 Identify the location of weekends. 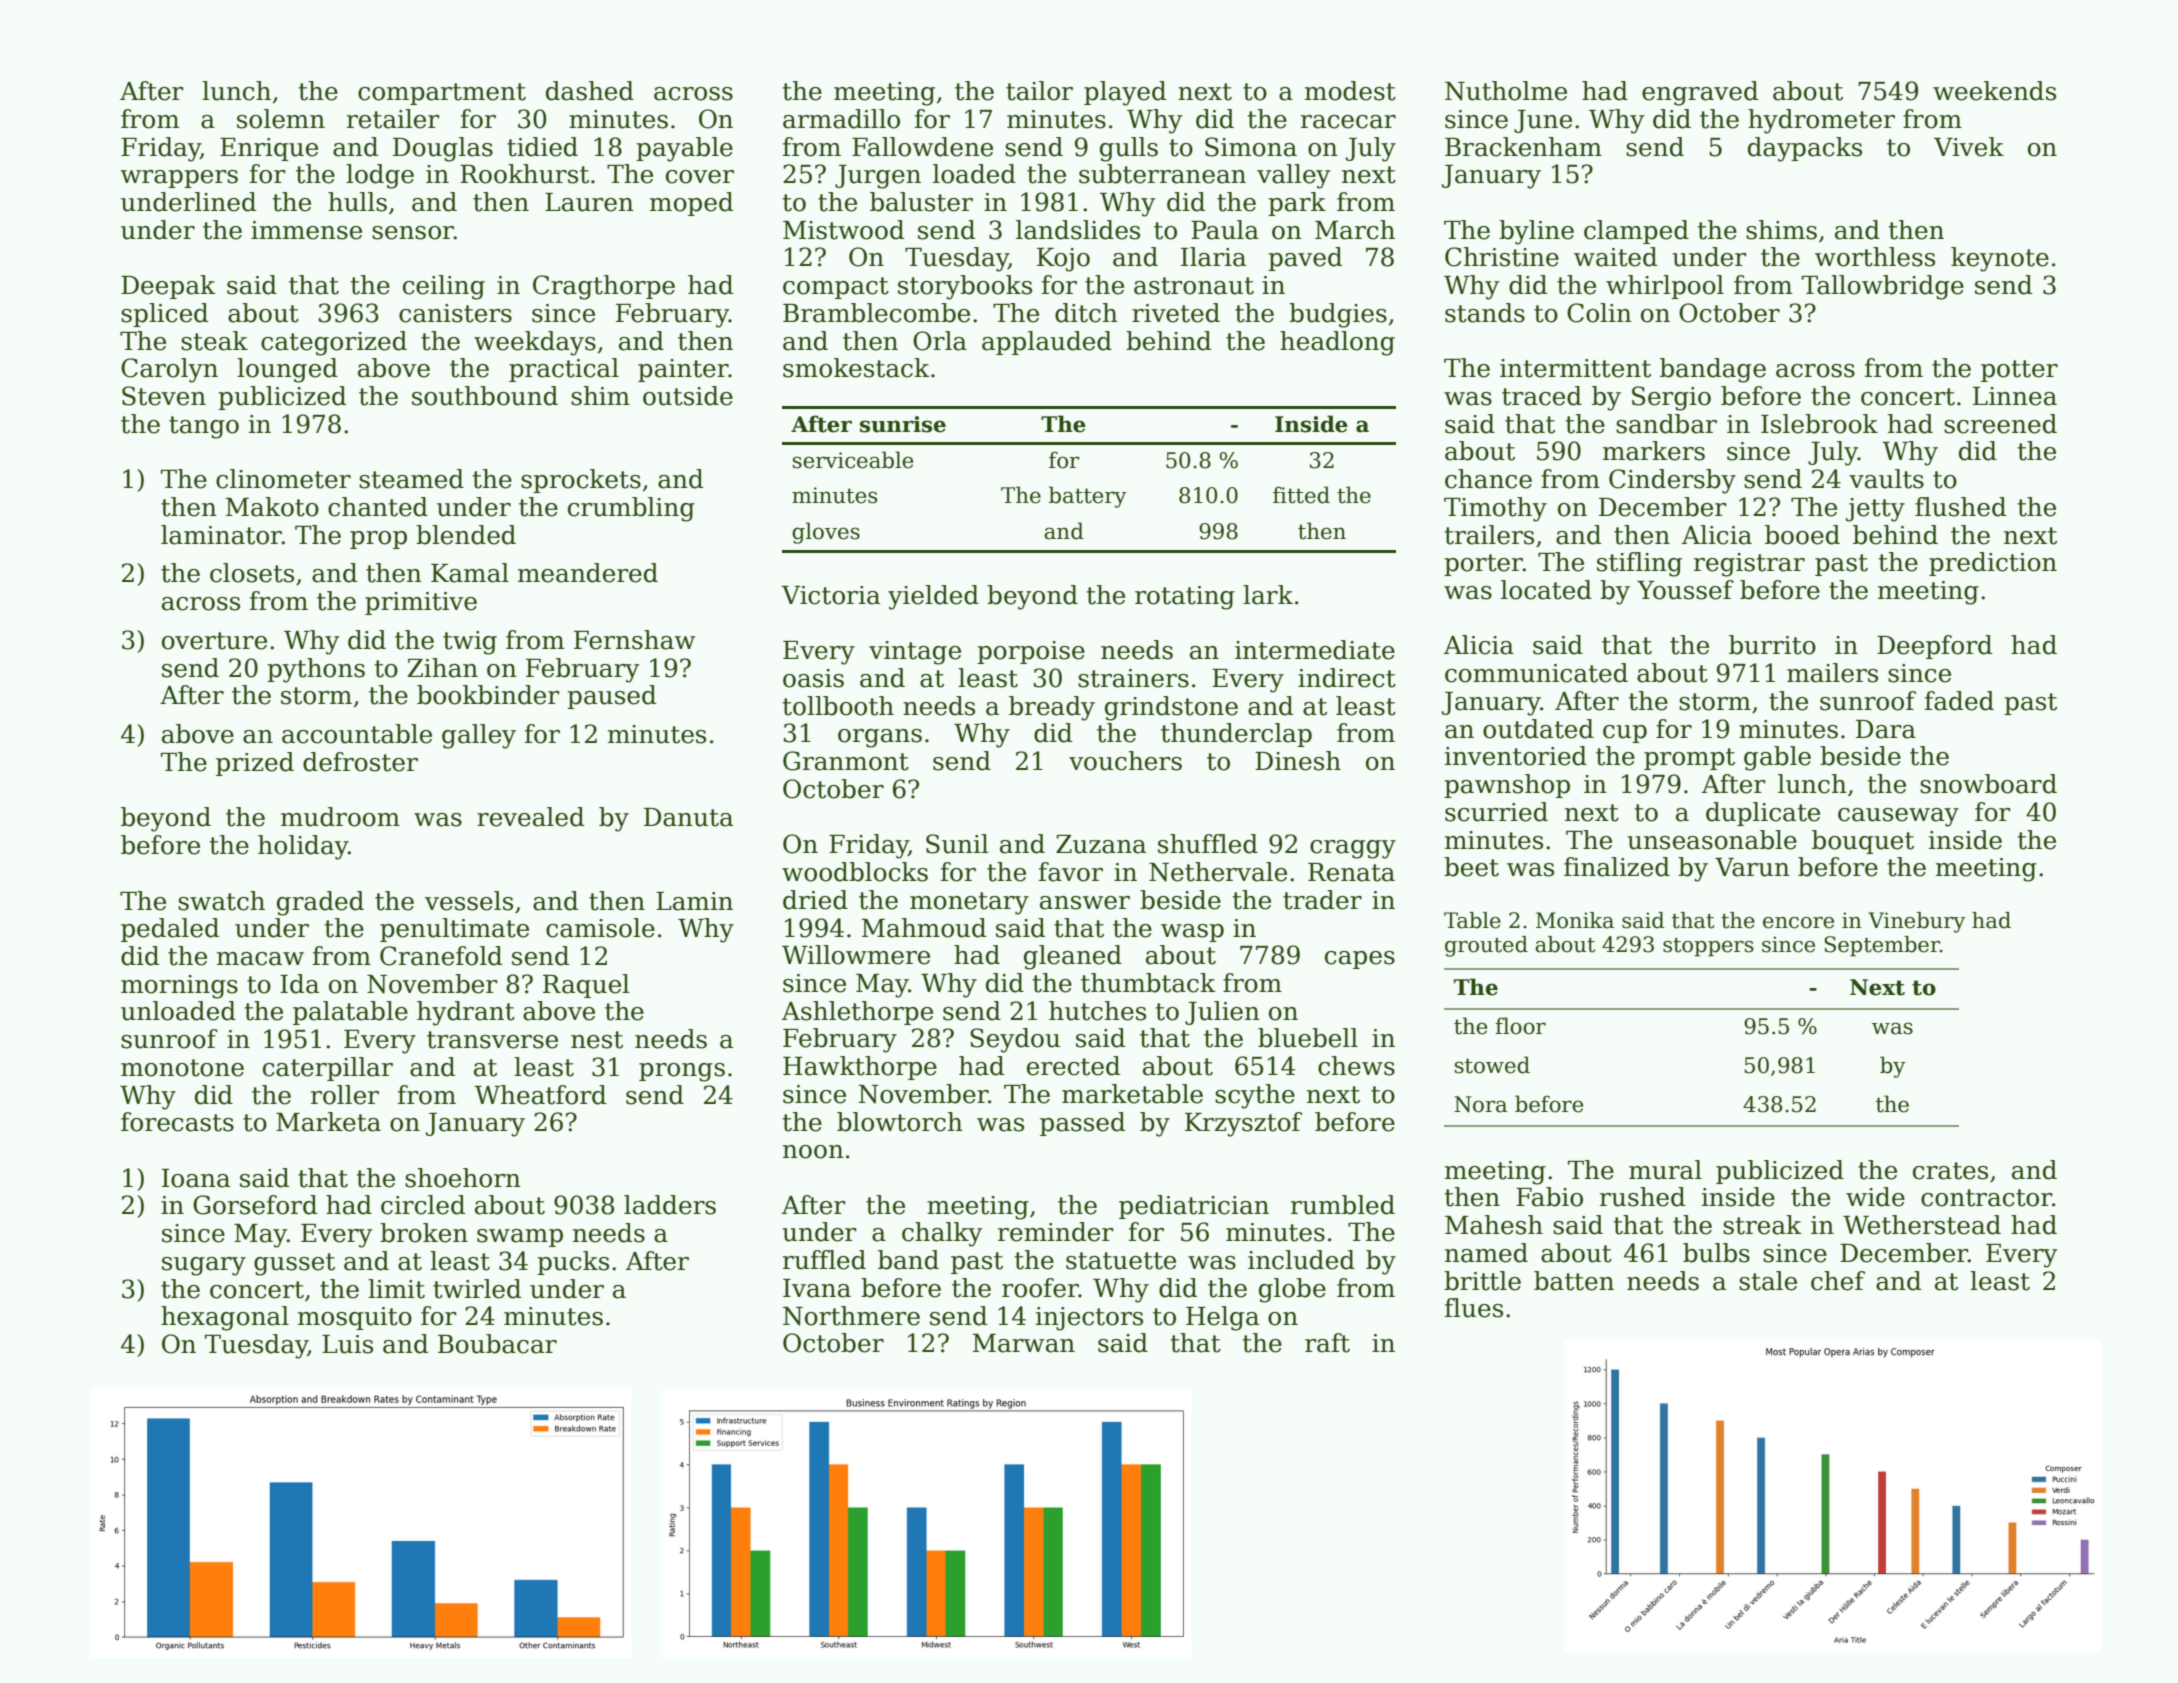
(1994, 91).
